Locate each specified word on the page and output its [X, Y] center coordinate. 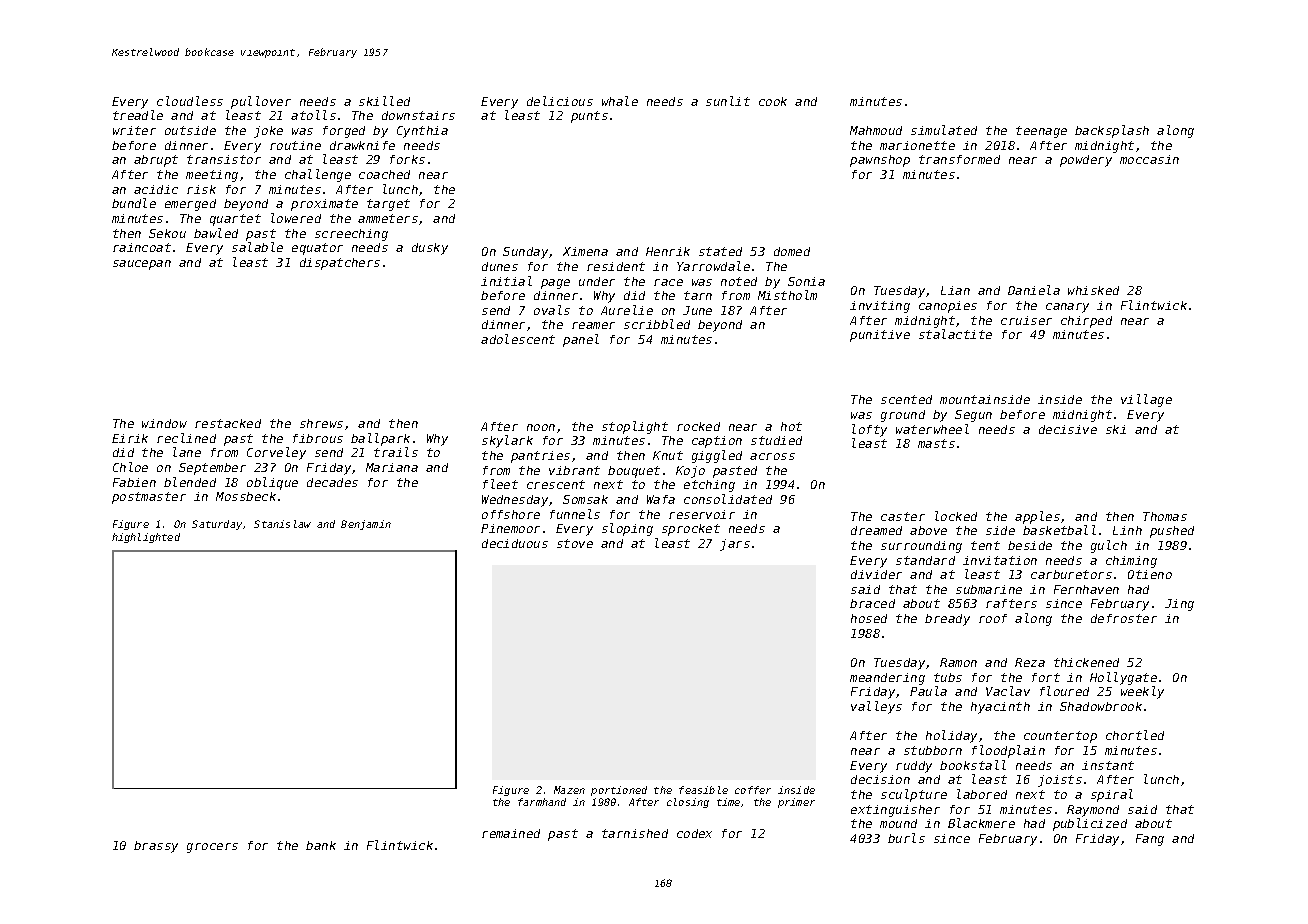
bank [321, 845]
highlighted [146, 538]
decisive [1068, 429]
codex [694, 833]
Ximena [585, 251]
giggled [717, 456]
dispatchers [340, 264]
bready [947, 620]
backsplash [1112, 131]
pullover [261, 102]
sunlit [728, 101]
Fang [1150, 840]
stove [575, 543]
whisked [1093, 290]
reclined [186, 438]
